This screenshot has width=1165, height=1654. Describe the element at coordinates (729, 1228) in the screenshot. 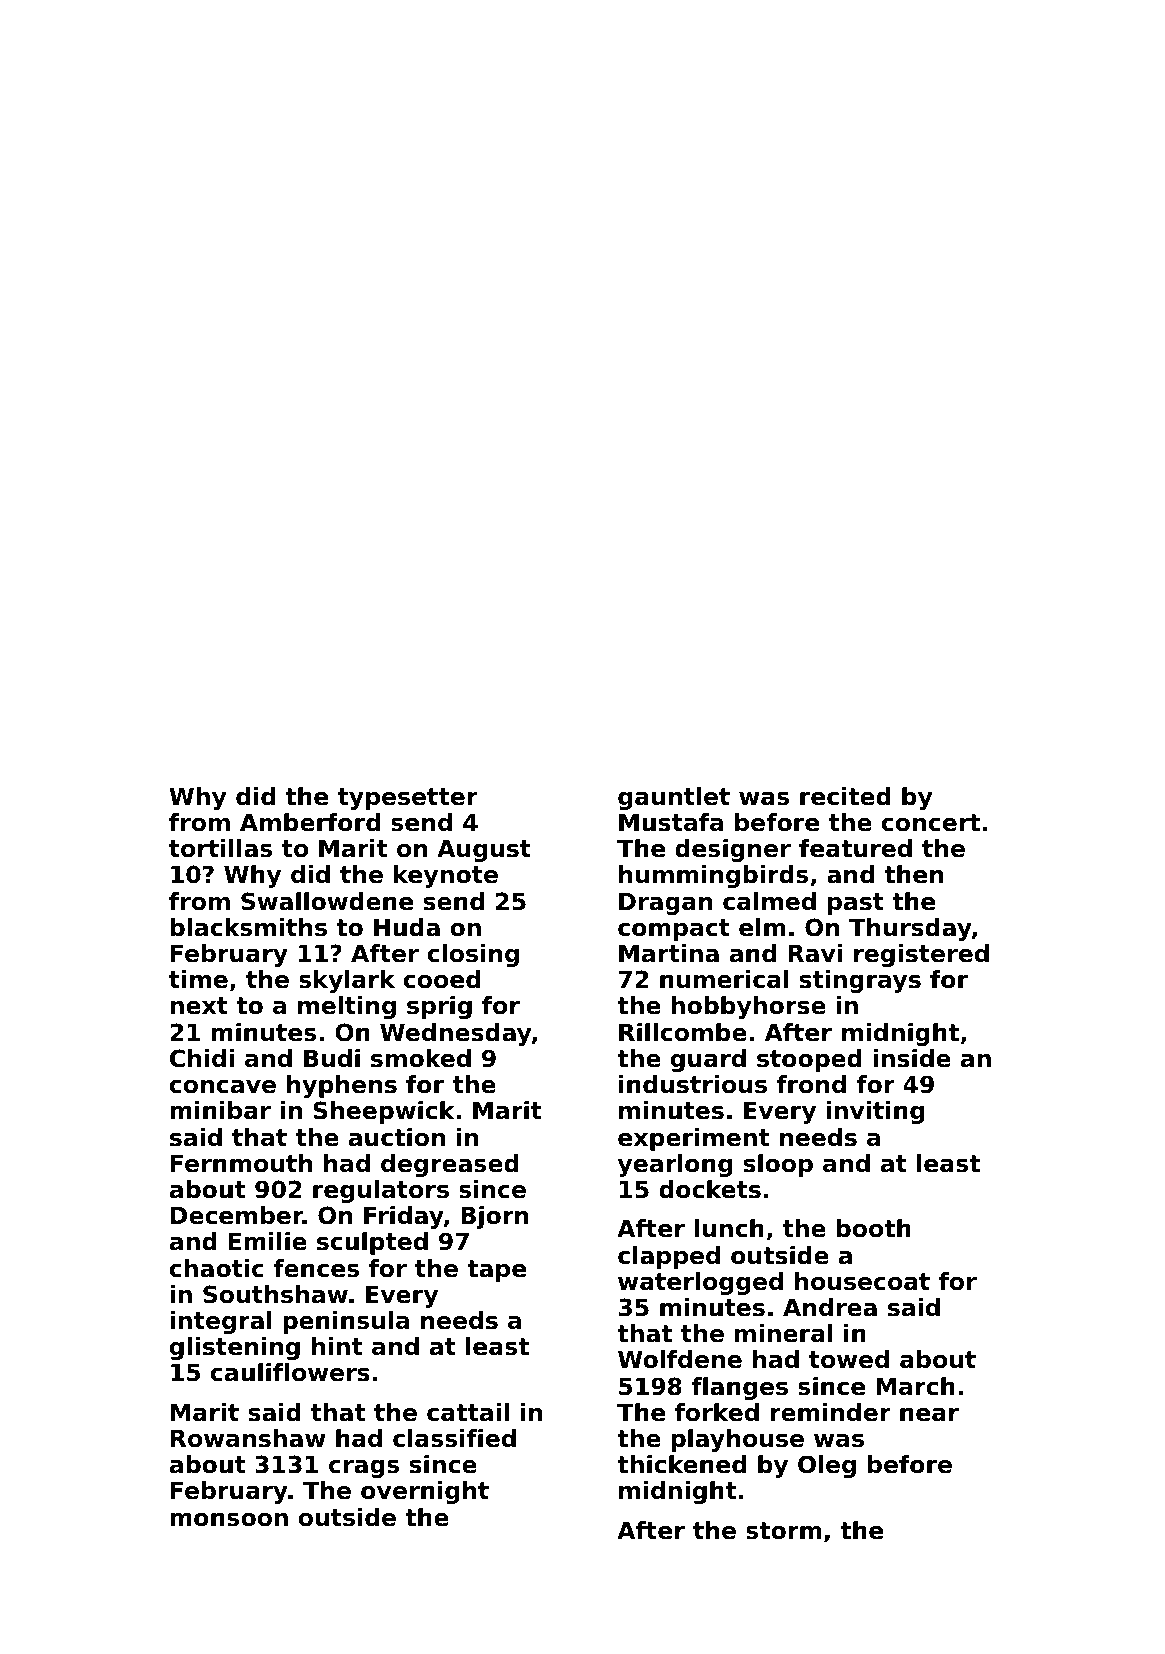

I see `lunch` at that location.
